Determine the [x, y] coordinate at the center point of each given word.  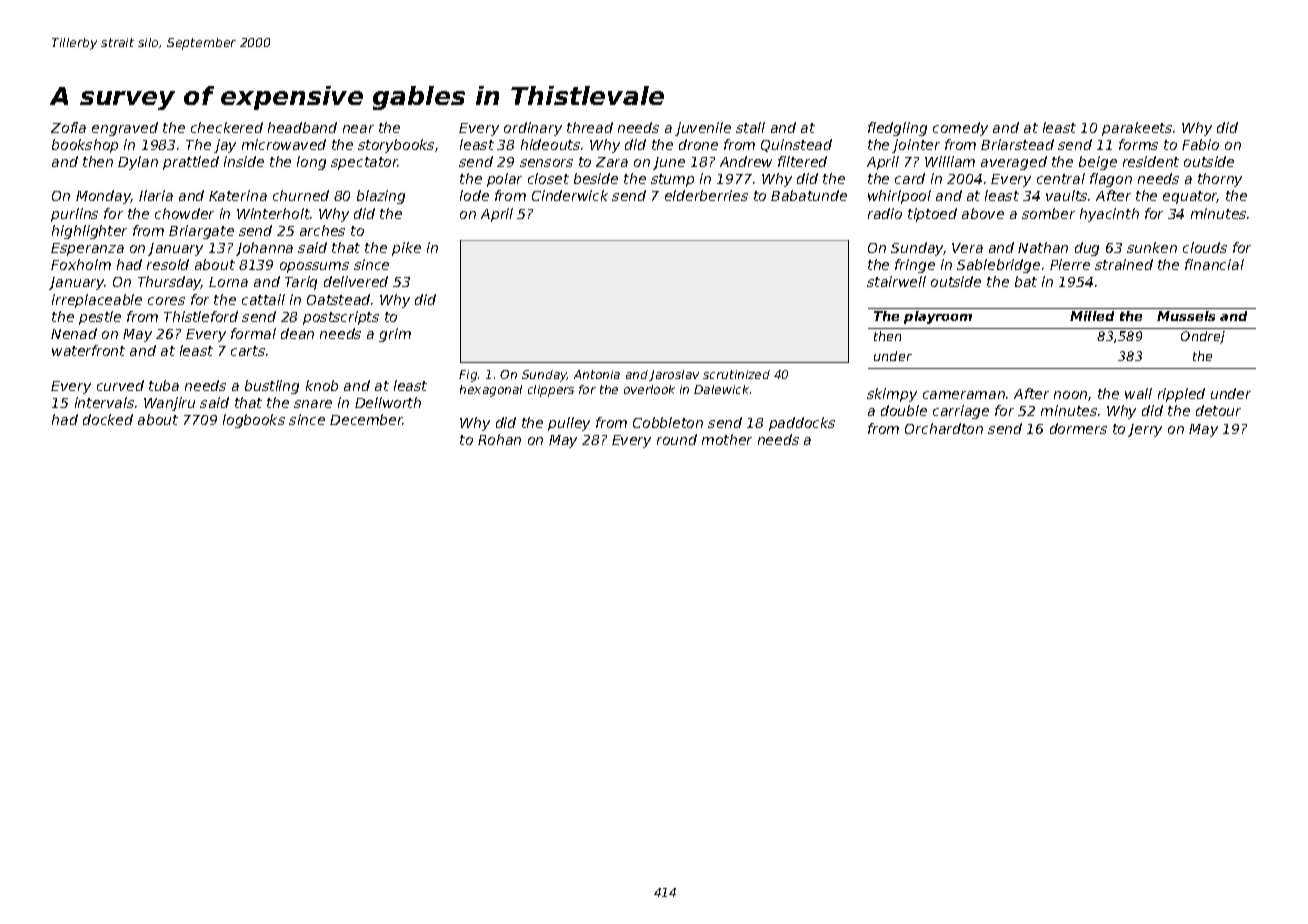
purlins [74, 215]
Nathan [1043, 247]
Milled [1092, 316]
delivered [356, 281]
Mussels [1186, 316]
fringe [915, 266]
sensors [546, 163]
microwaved [284, 144]
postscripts [341, 318]
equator [1190, 197]
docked [108, 419]
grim [395, 335]
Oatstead [338, 299]
